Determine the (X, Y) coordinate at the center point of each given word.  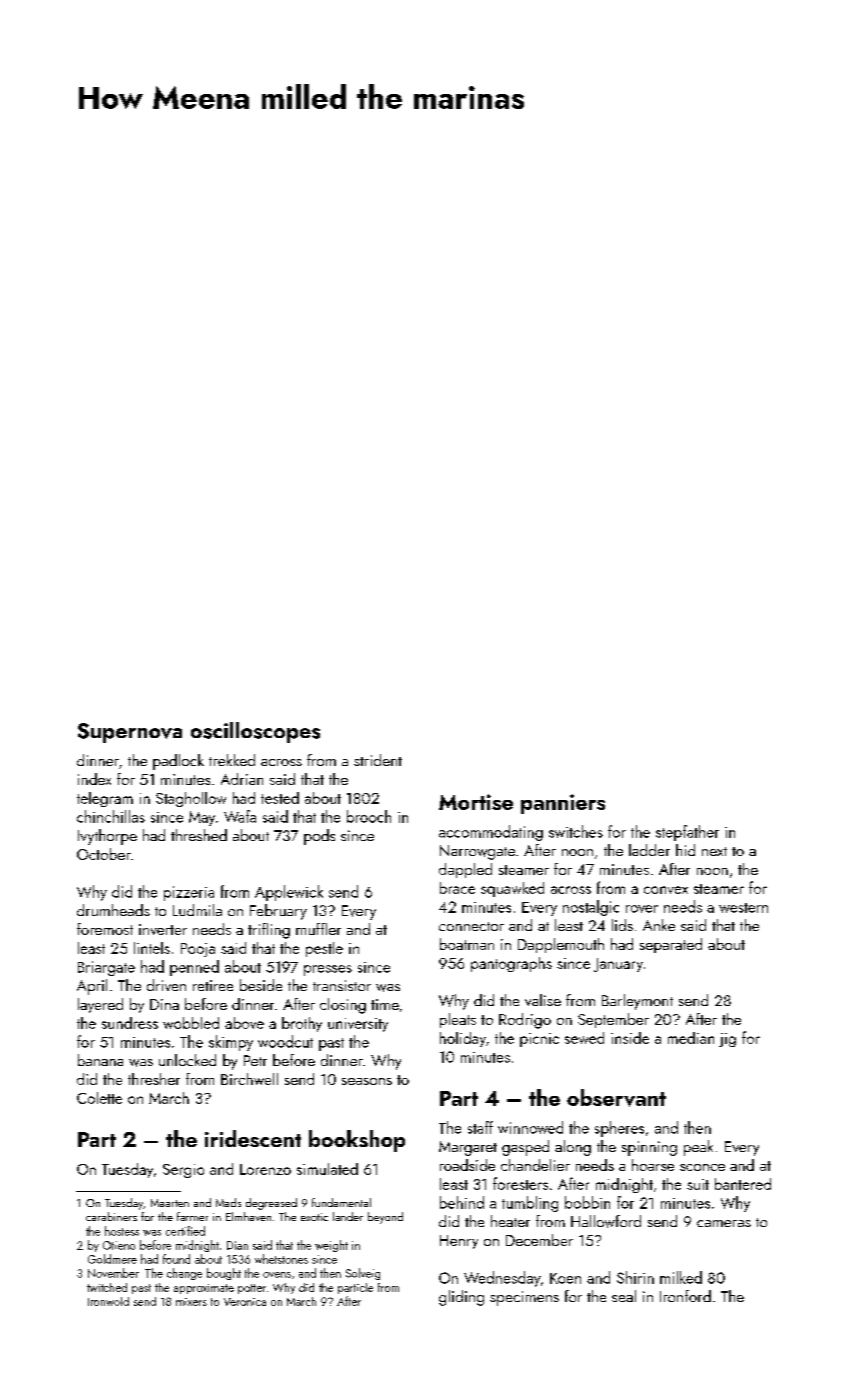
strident (378, 760)
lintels (152, 948)
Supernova (130, 733)
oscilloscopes (255, 732)
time (385, 1004)
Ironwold (108, 1301)
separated (671, 945)
